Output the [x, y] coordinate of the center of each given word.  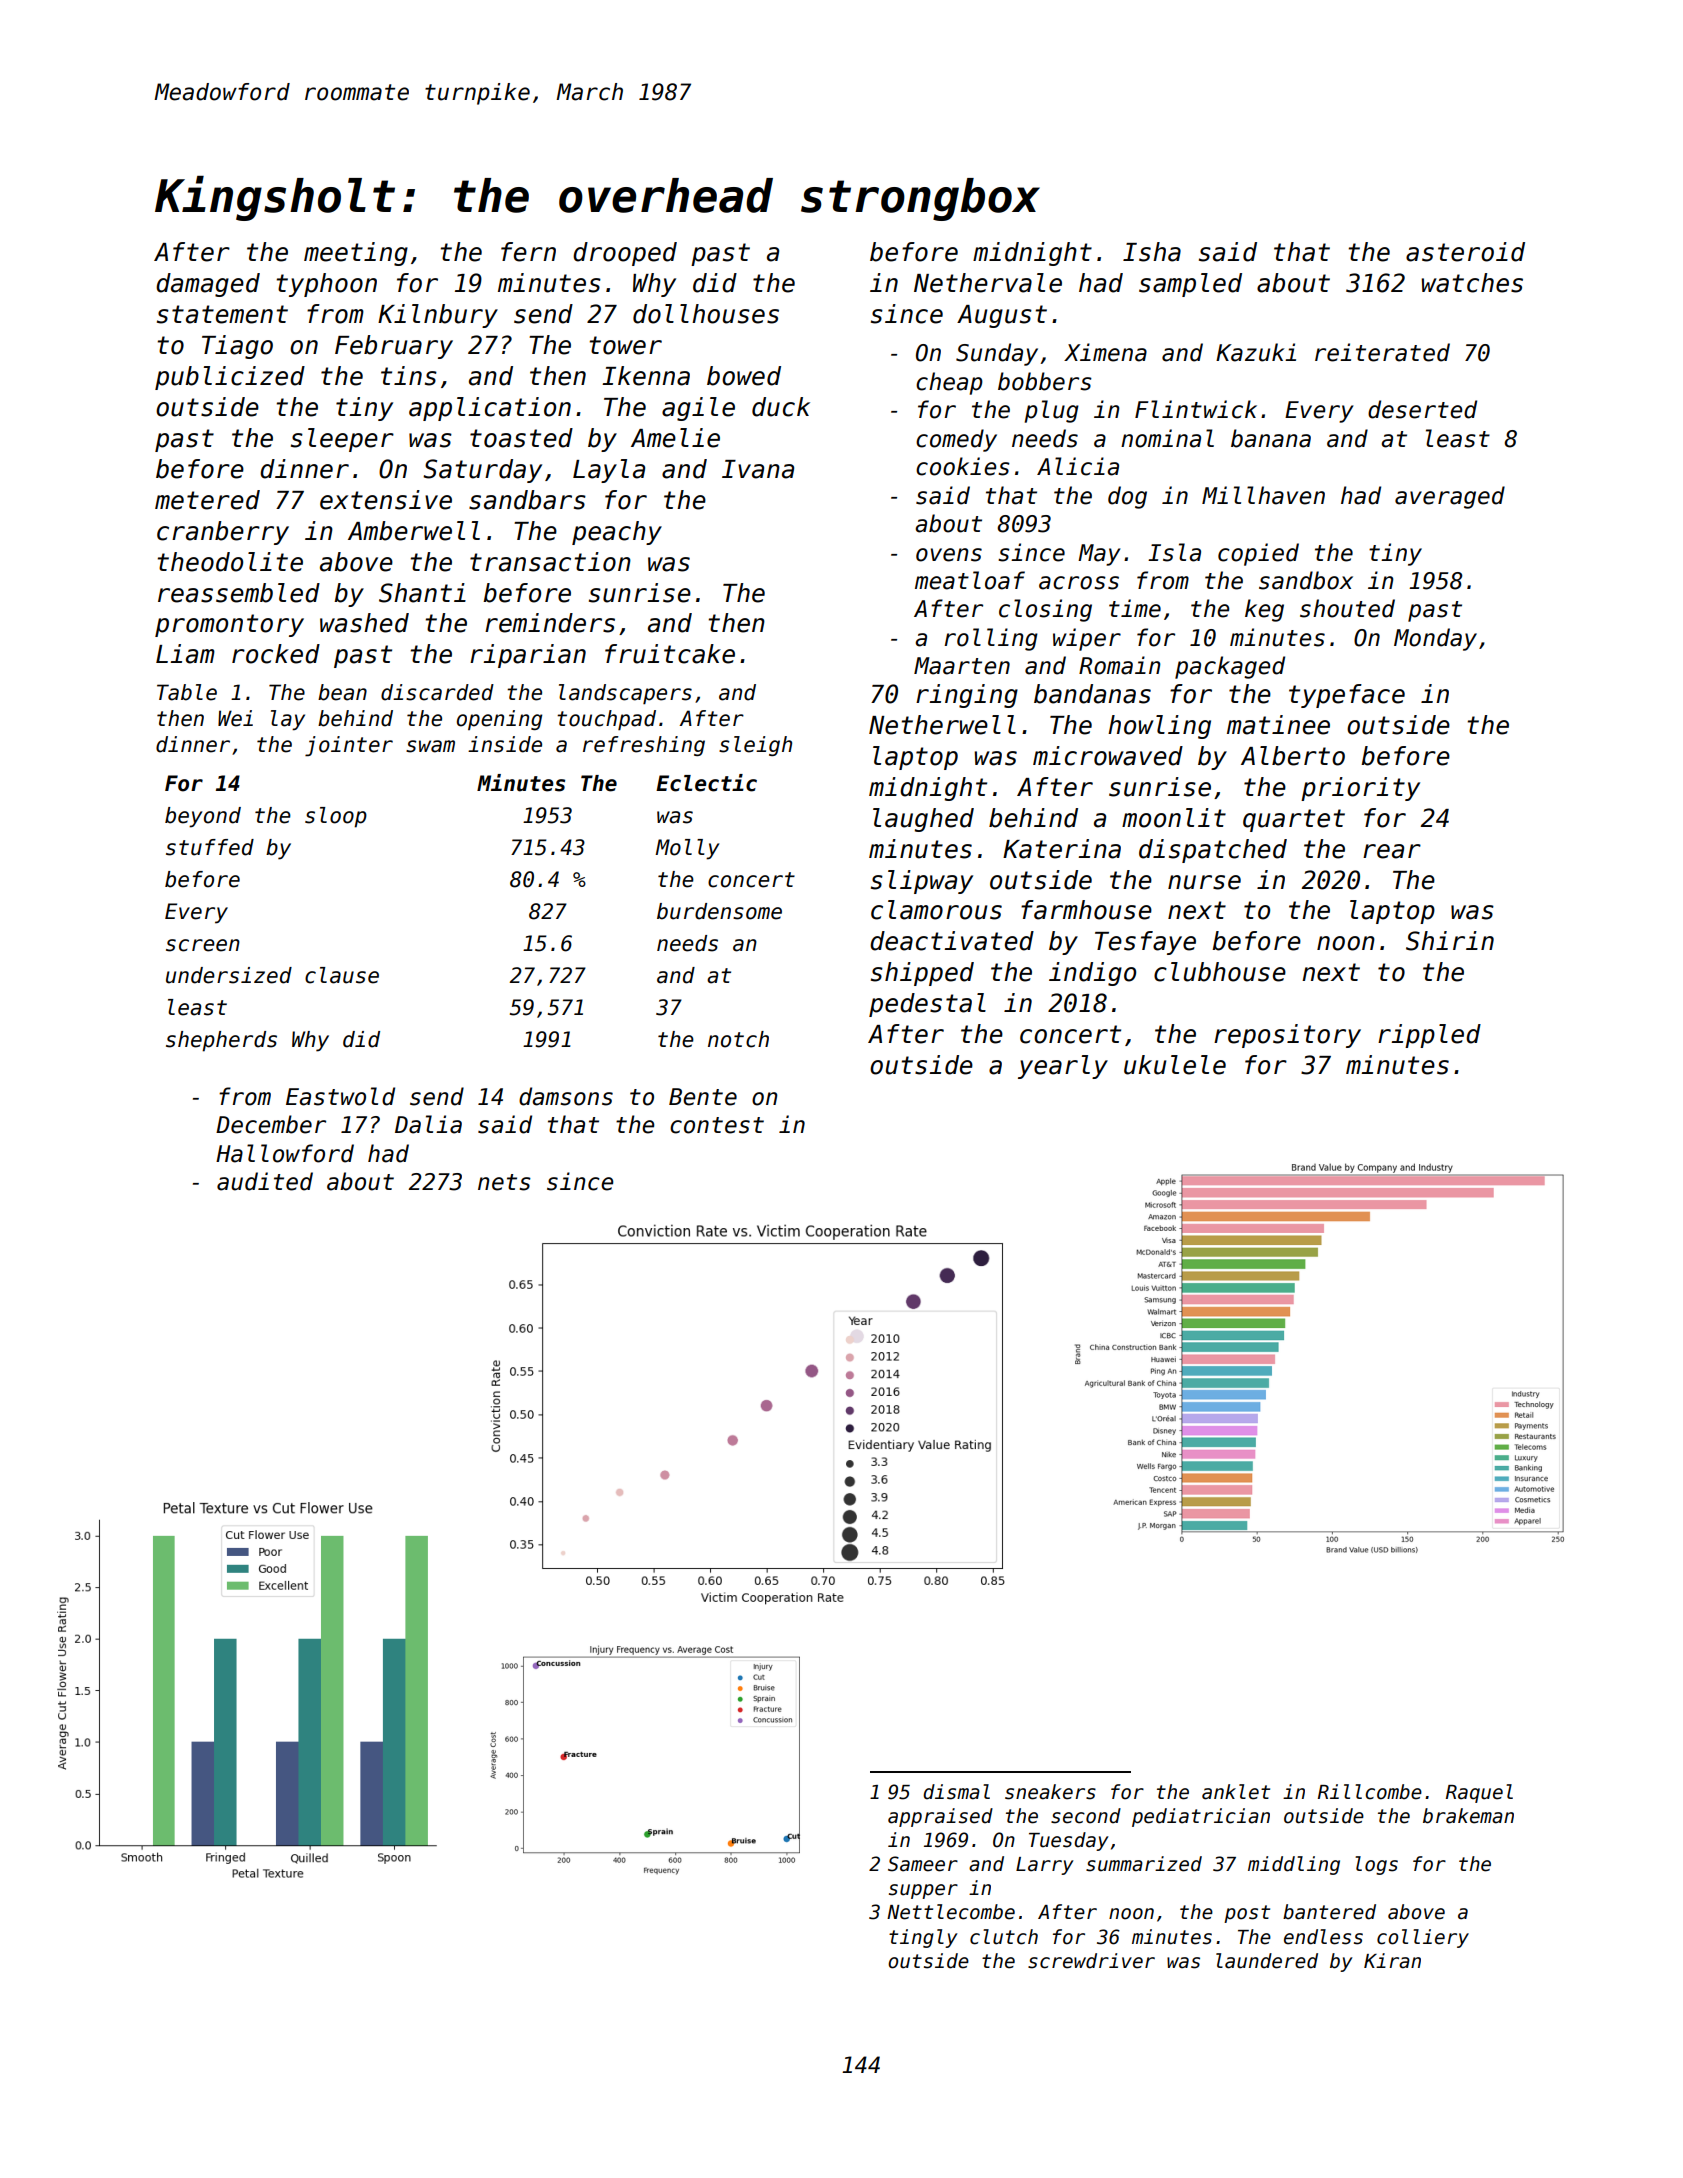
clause [342, 975]
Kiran [1392, 1961]
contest [717, 1125]
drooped [625, 254]
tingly [923, 1938]
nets [504, 1182]
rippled [1429, 1036]
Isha [1152, 252]
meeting [356, 254]
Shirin [1450, 941]
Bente [703, 1097]
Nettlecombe [951, 1912]
